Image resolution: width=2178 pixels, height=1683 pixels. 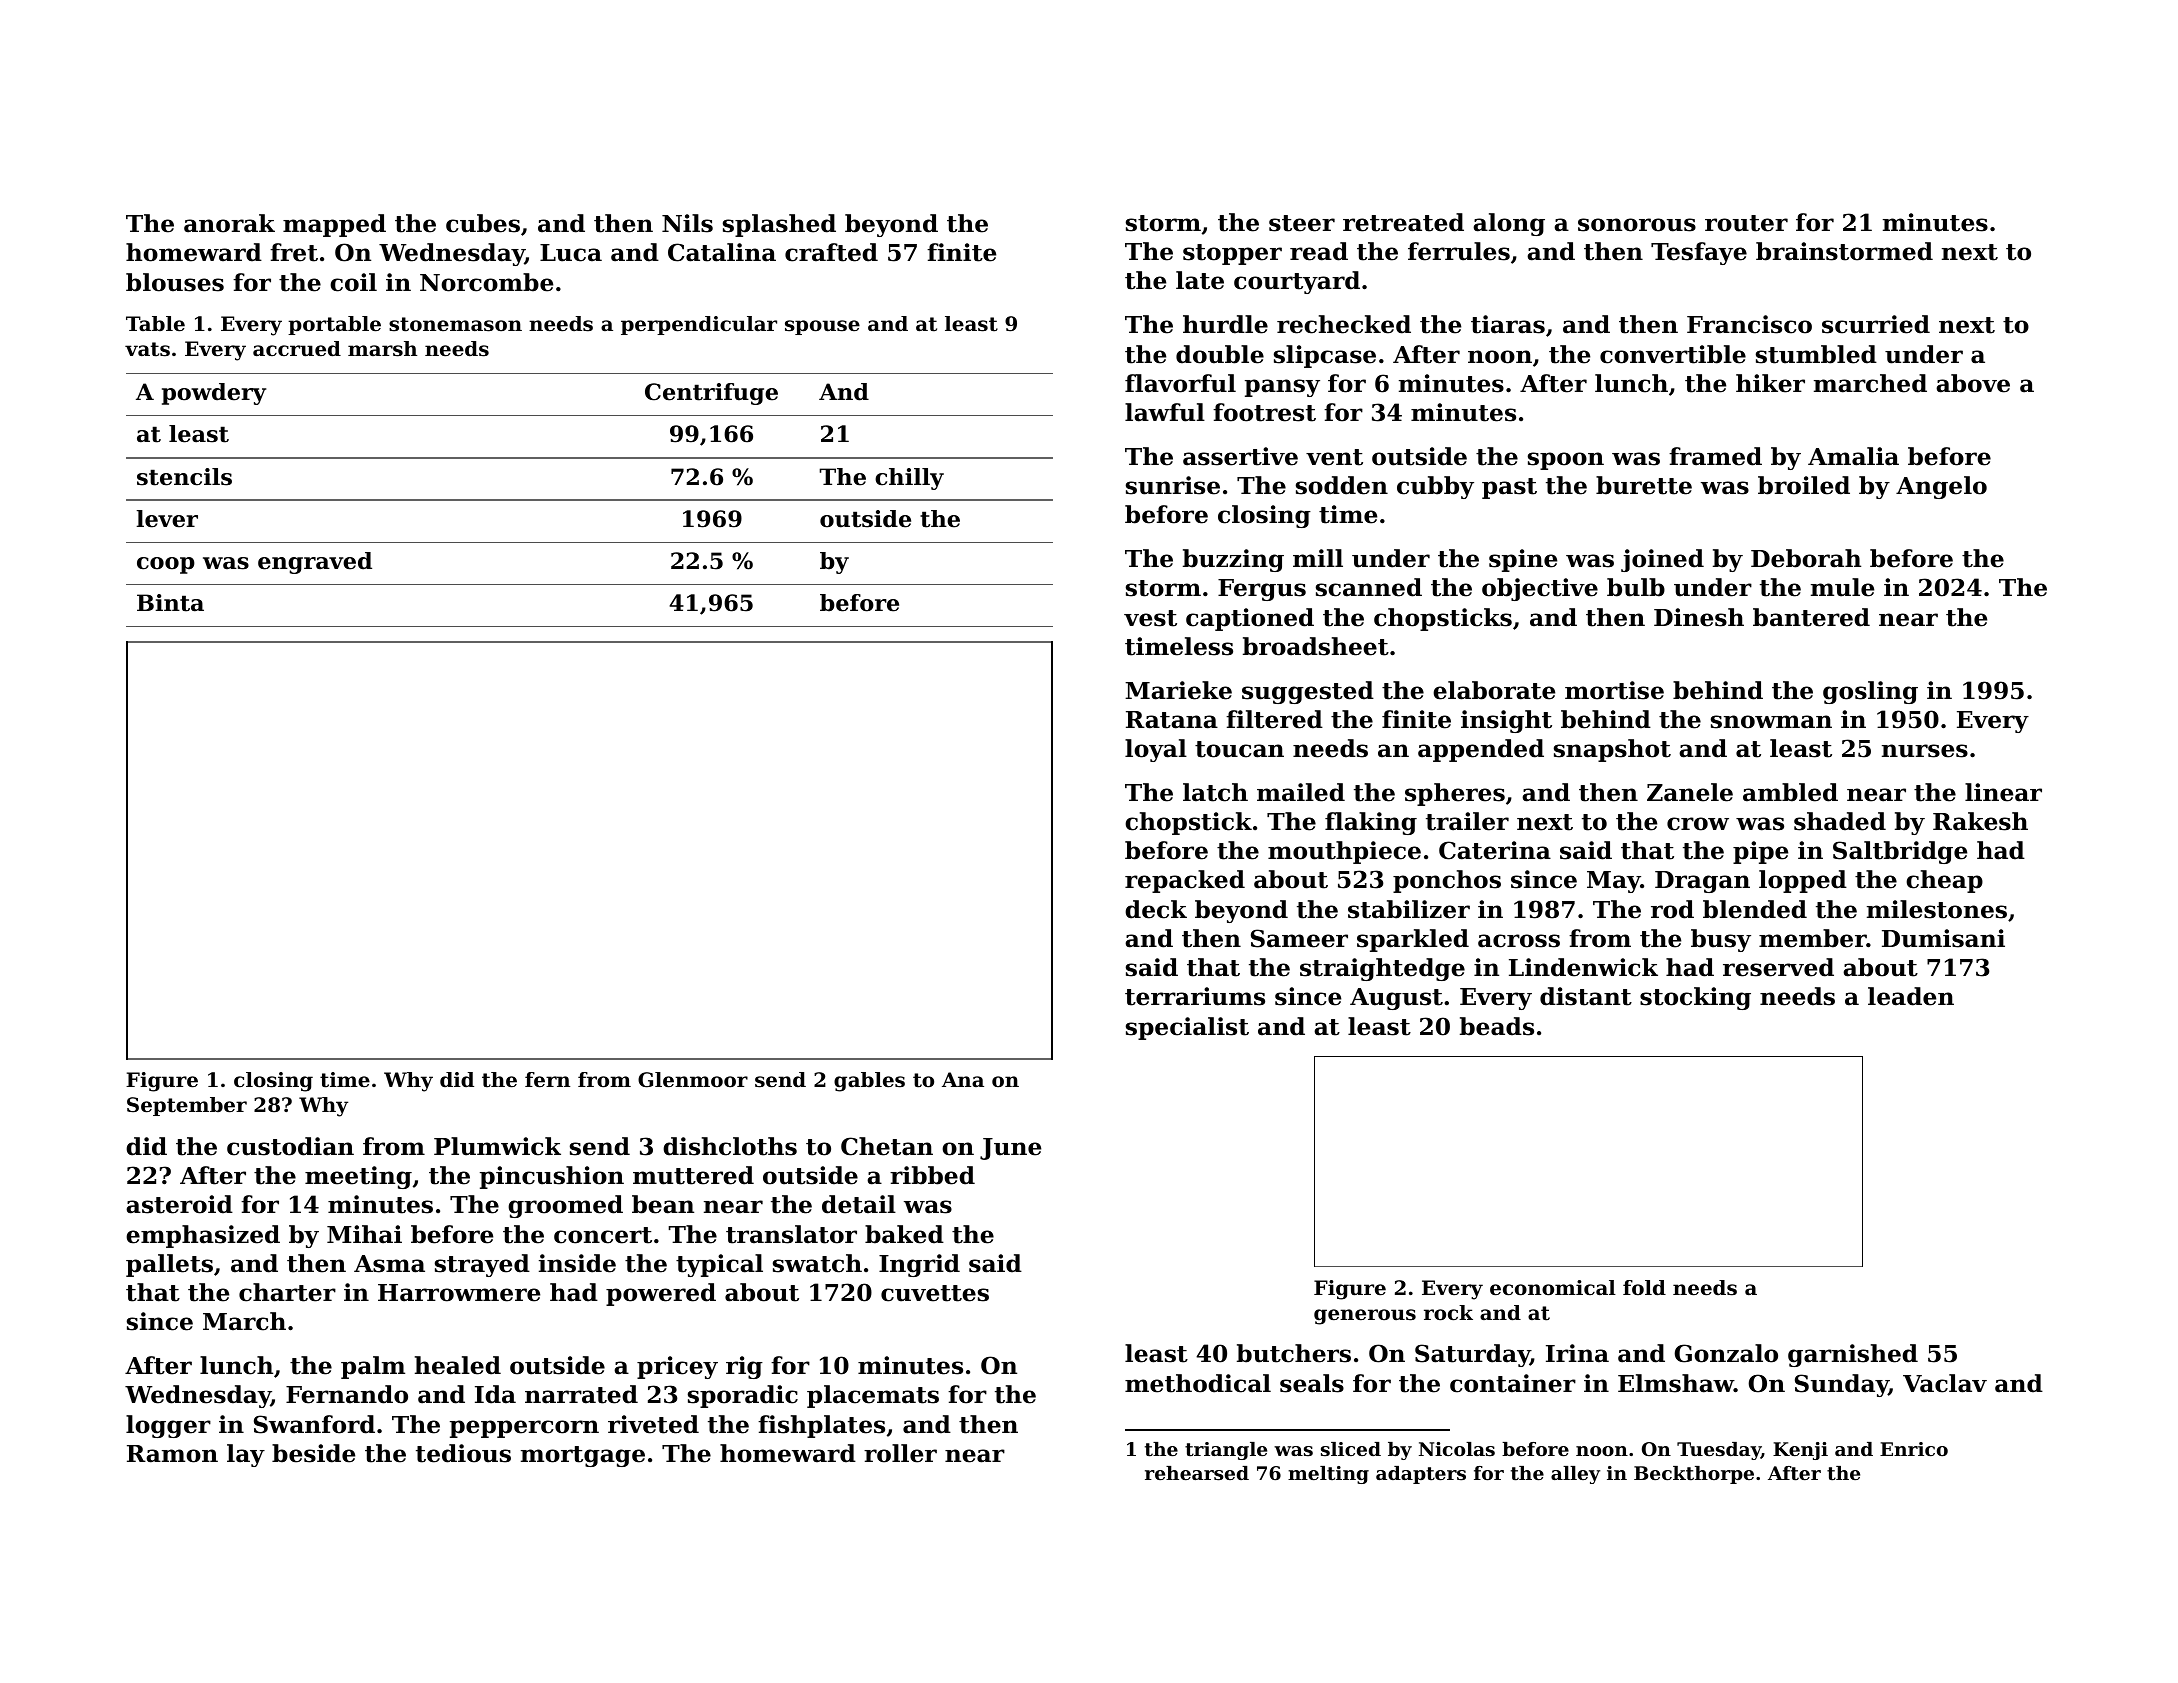 I want to click on Angelo, so click(x=1941, y=487).
